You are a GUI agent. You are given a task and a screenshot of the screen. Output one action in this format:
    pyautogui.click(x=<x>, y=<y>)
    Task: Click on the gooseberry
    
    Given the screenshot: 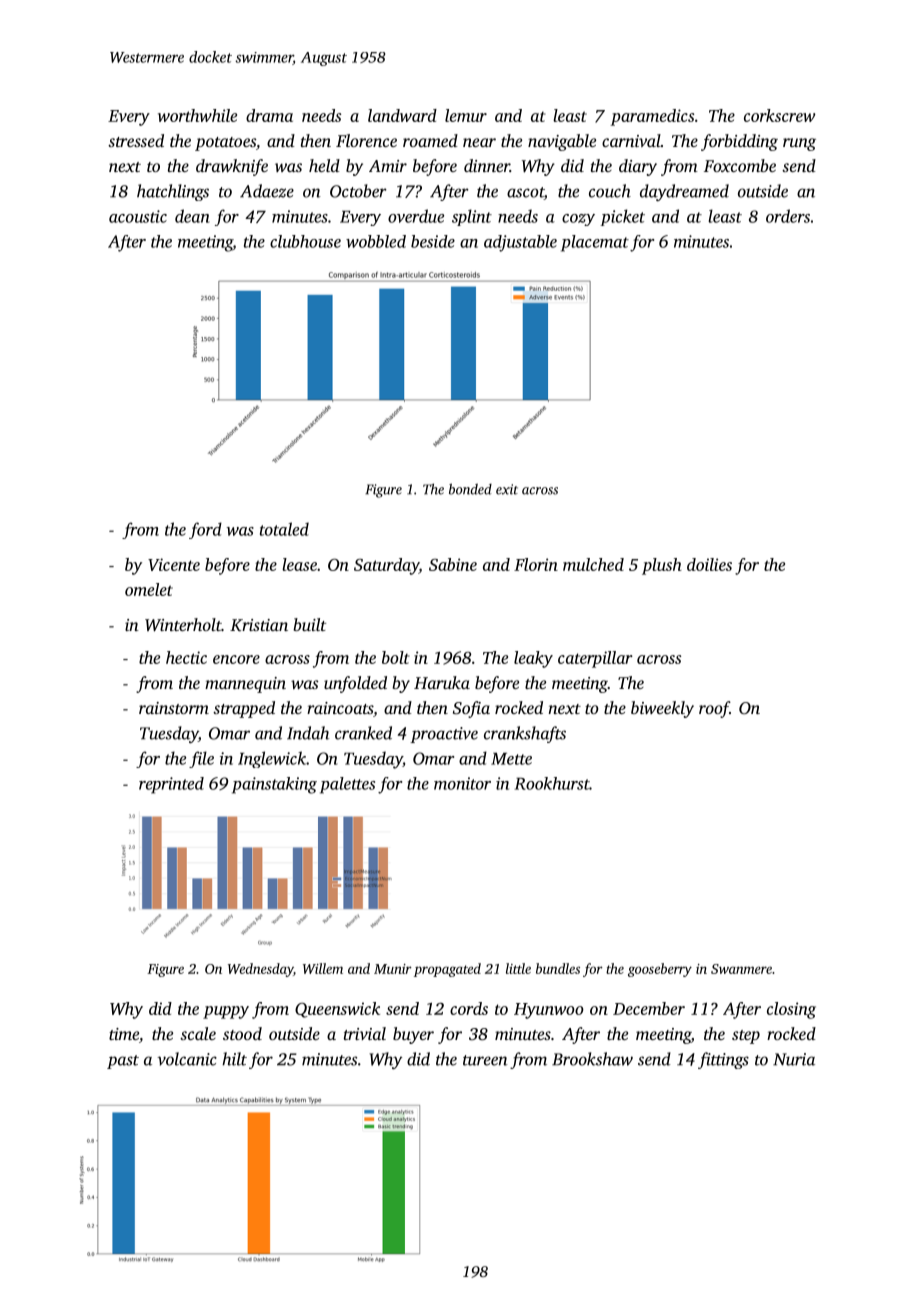 What is the action you would take?
    pyautogui.click(x=660, y=970)
